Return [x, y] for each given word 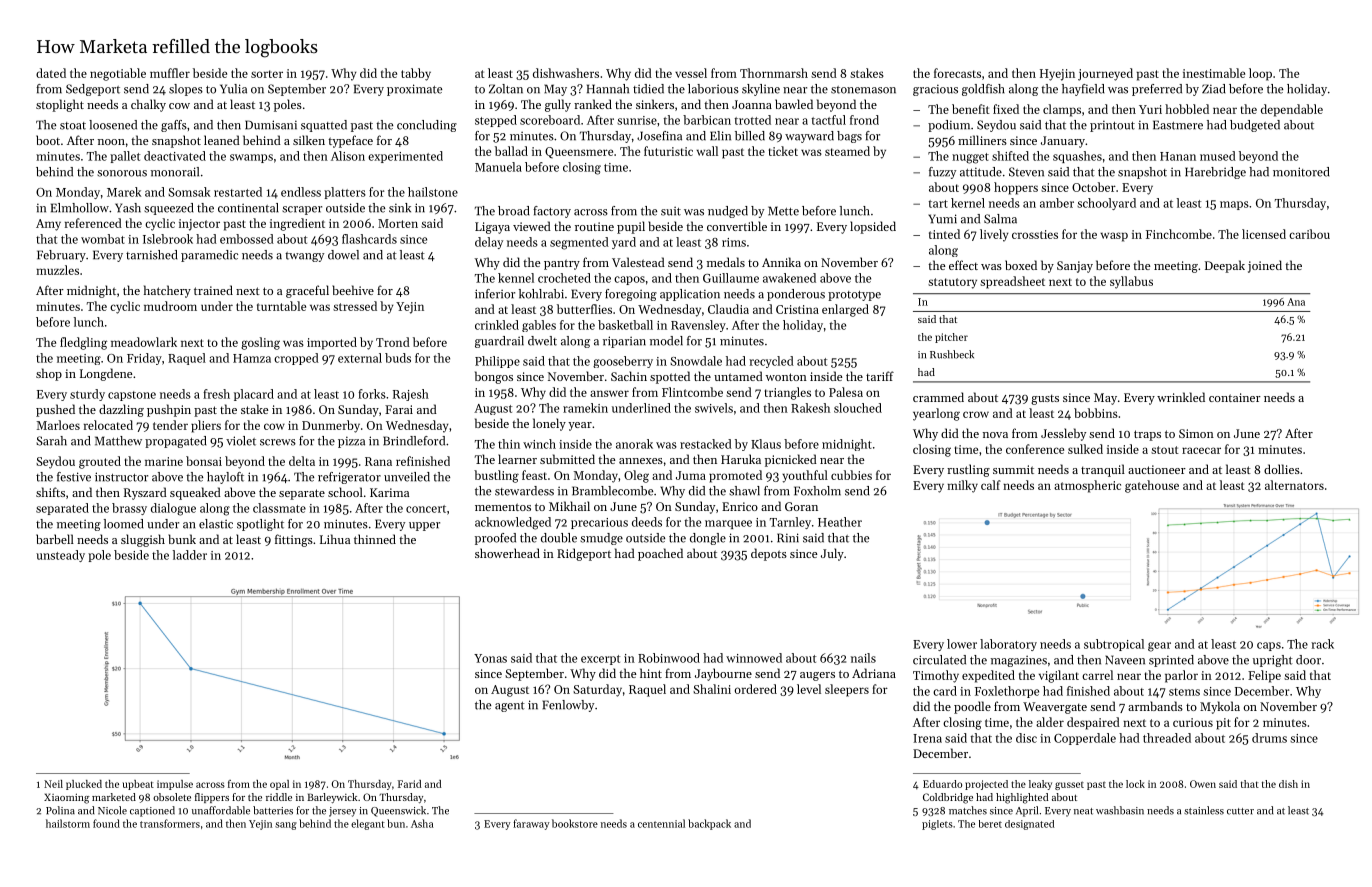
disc [1026, 738]
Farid [409, 784]
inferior [495, 294]
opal [279, 785]
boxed [1021, 265]
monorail [175, 172]
